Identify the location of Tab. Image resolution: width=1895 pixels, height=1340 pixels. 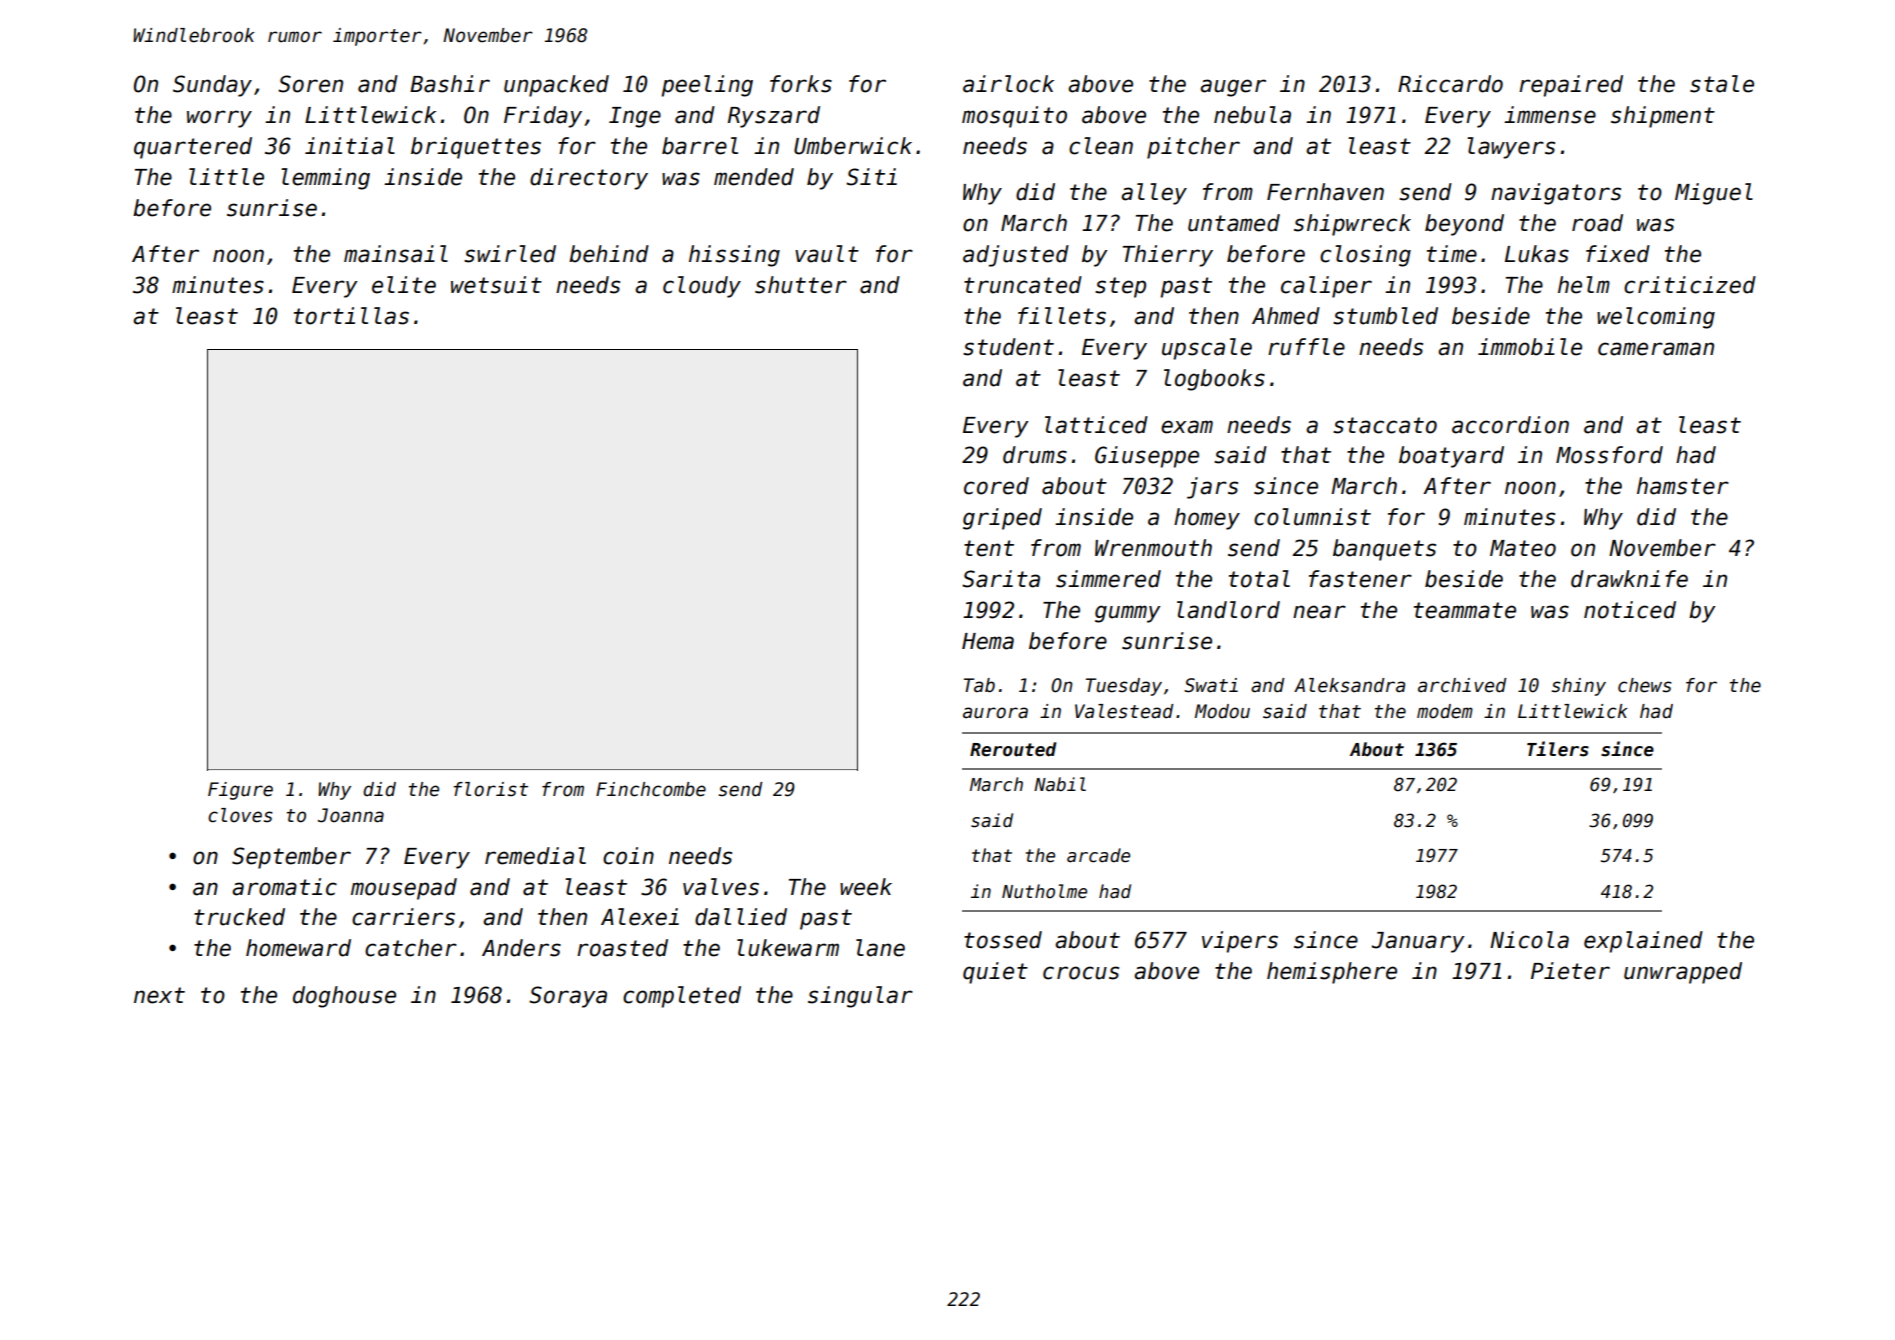
(979, 685).
